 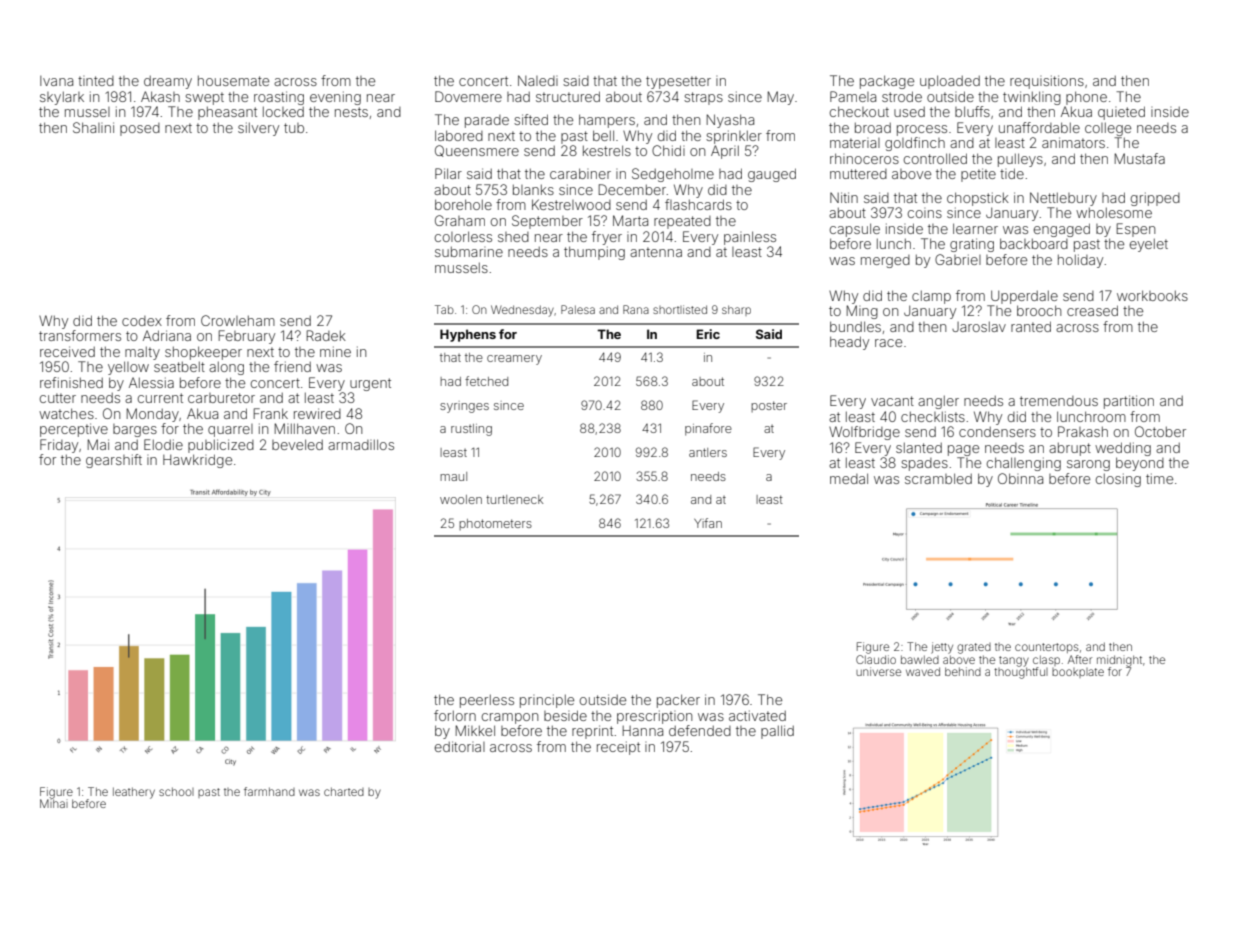 What do you see at coordinates (269, 791) in the screenshot?
I see `farmhand` at bounding box center [269, 791].
